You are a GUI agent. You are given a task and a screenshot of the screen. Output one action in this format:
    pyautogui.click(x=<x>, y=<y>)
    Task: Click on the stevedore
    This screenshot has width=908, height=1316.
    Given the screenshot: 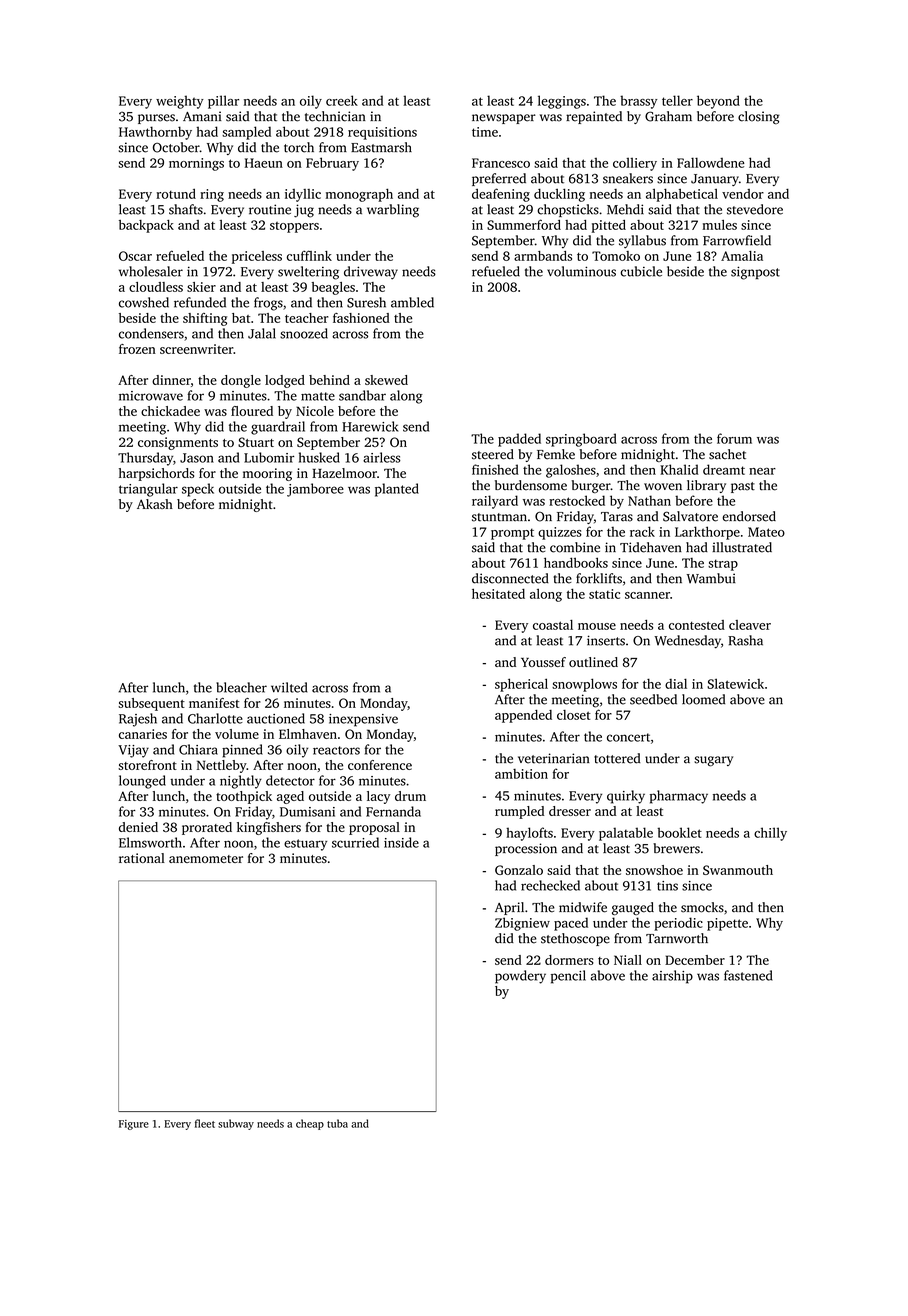 What is the action you would take?
    pyautogui.click(x=755, y=209)
